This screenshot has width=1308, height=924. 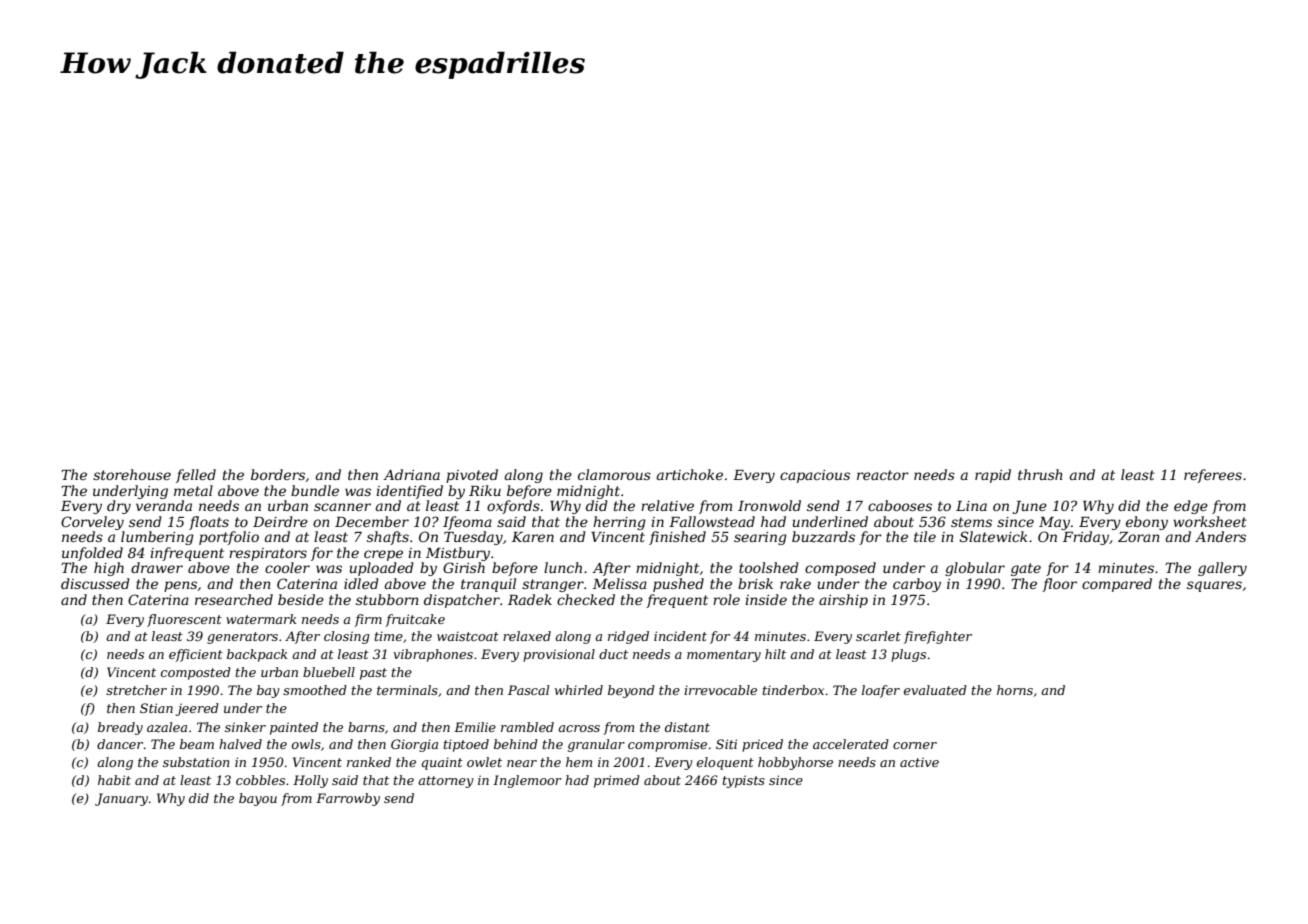 What do you see at coordinates (527, 781) in the screenshot?
I see `Inglemoor` at bounding box center [527, 781].
